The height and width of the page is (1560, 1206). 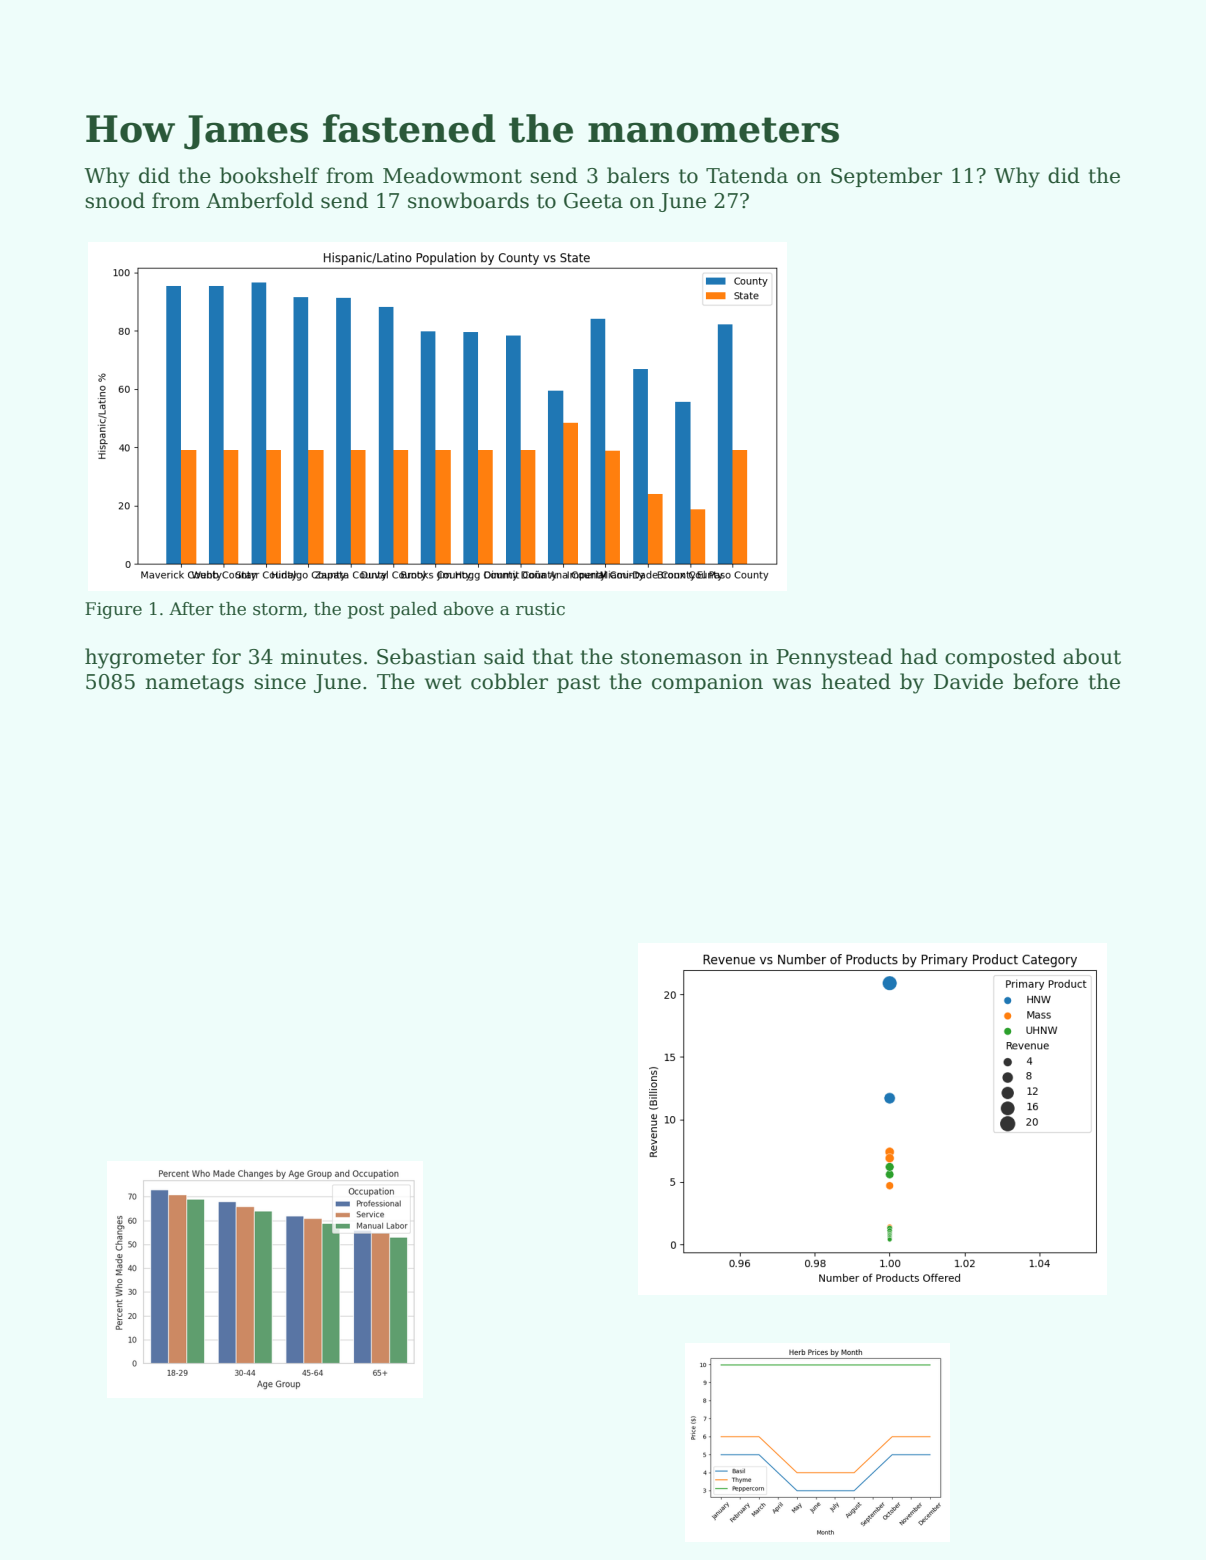 What do you see at coordinates (638, 175) in the page?
I see `balers` at bounding box center [638, 175].
